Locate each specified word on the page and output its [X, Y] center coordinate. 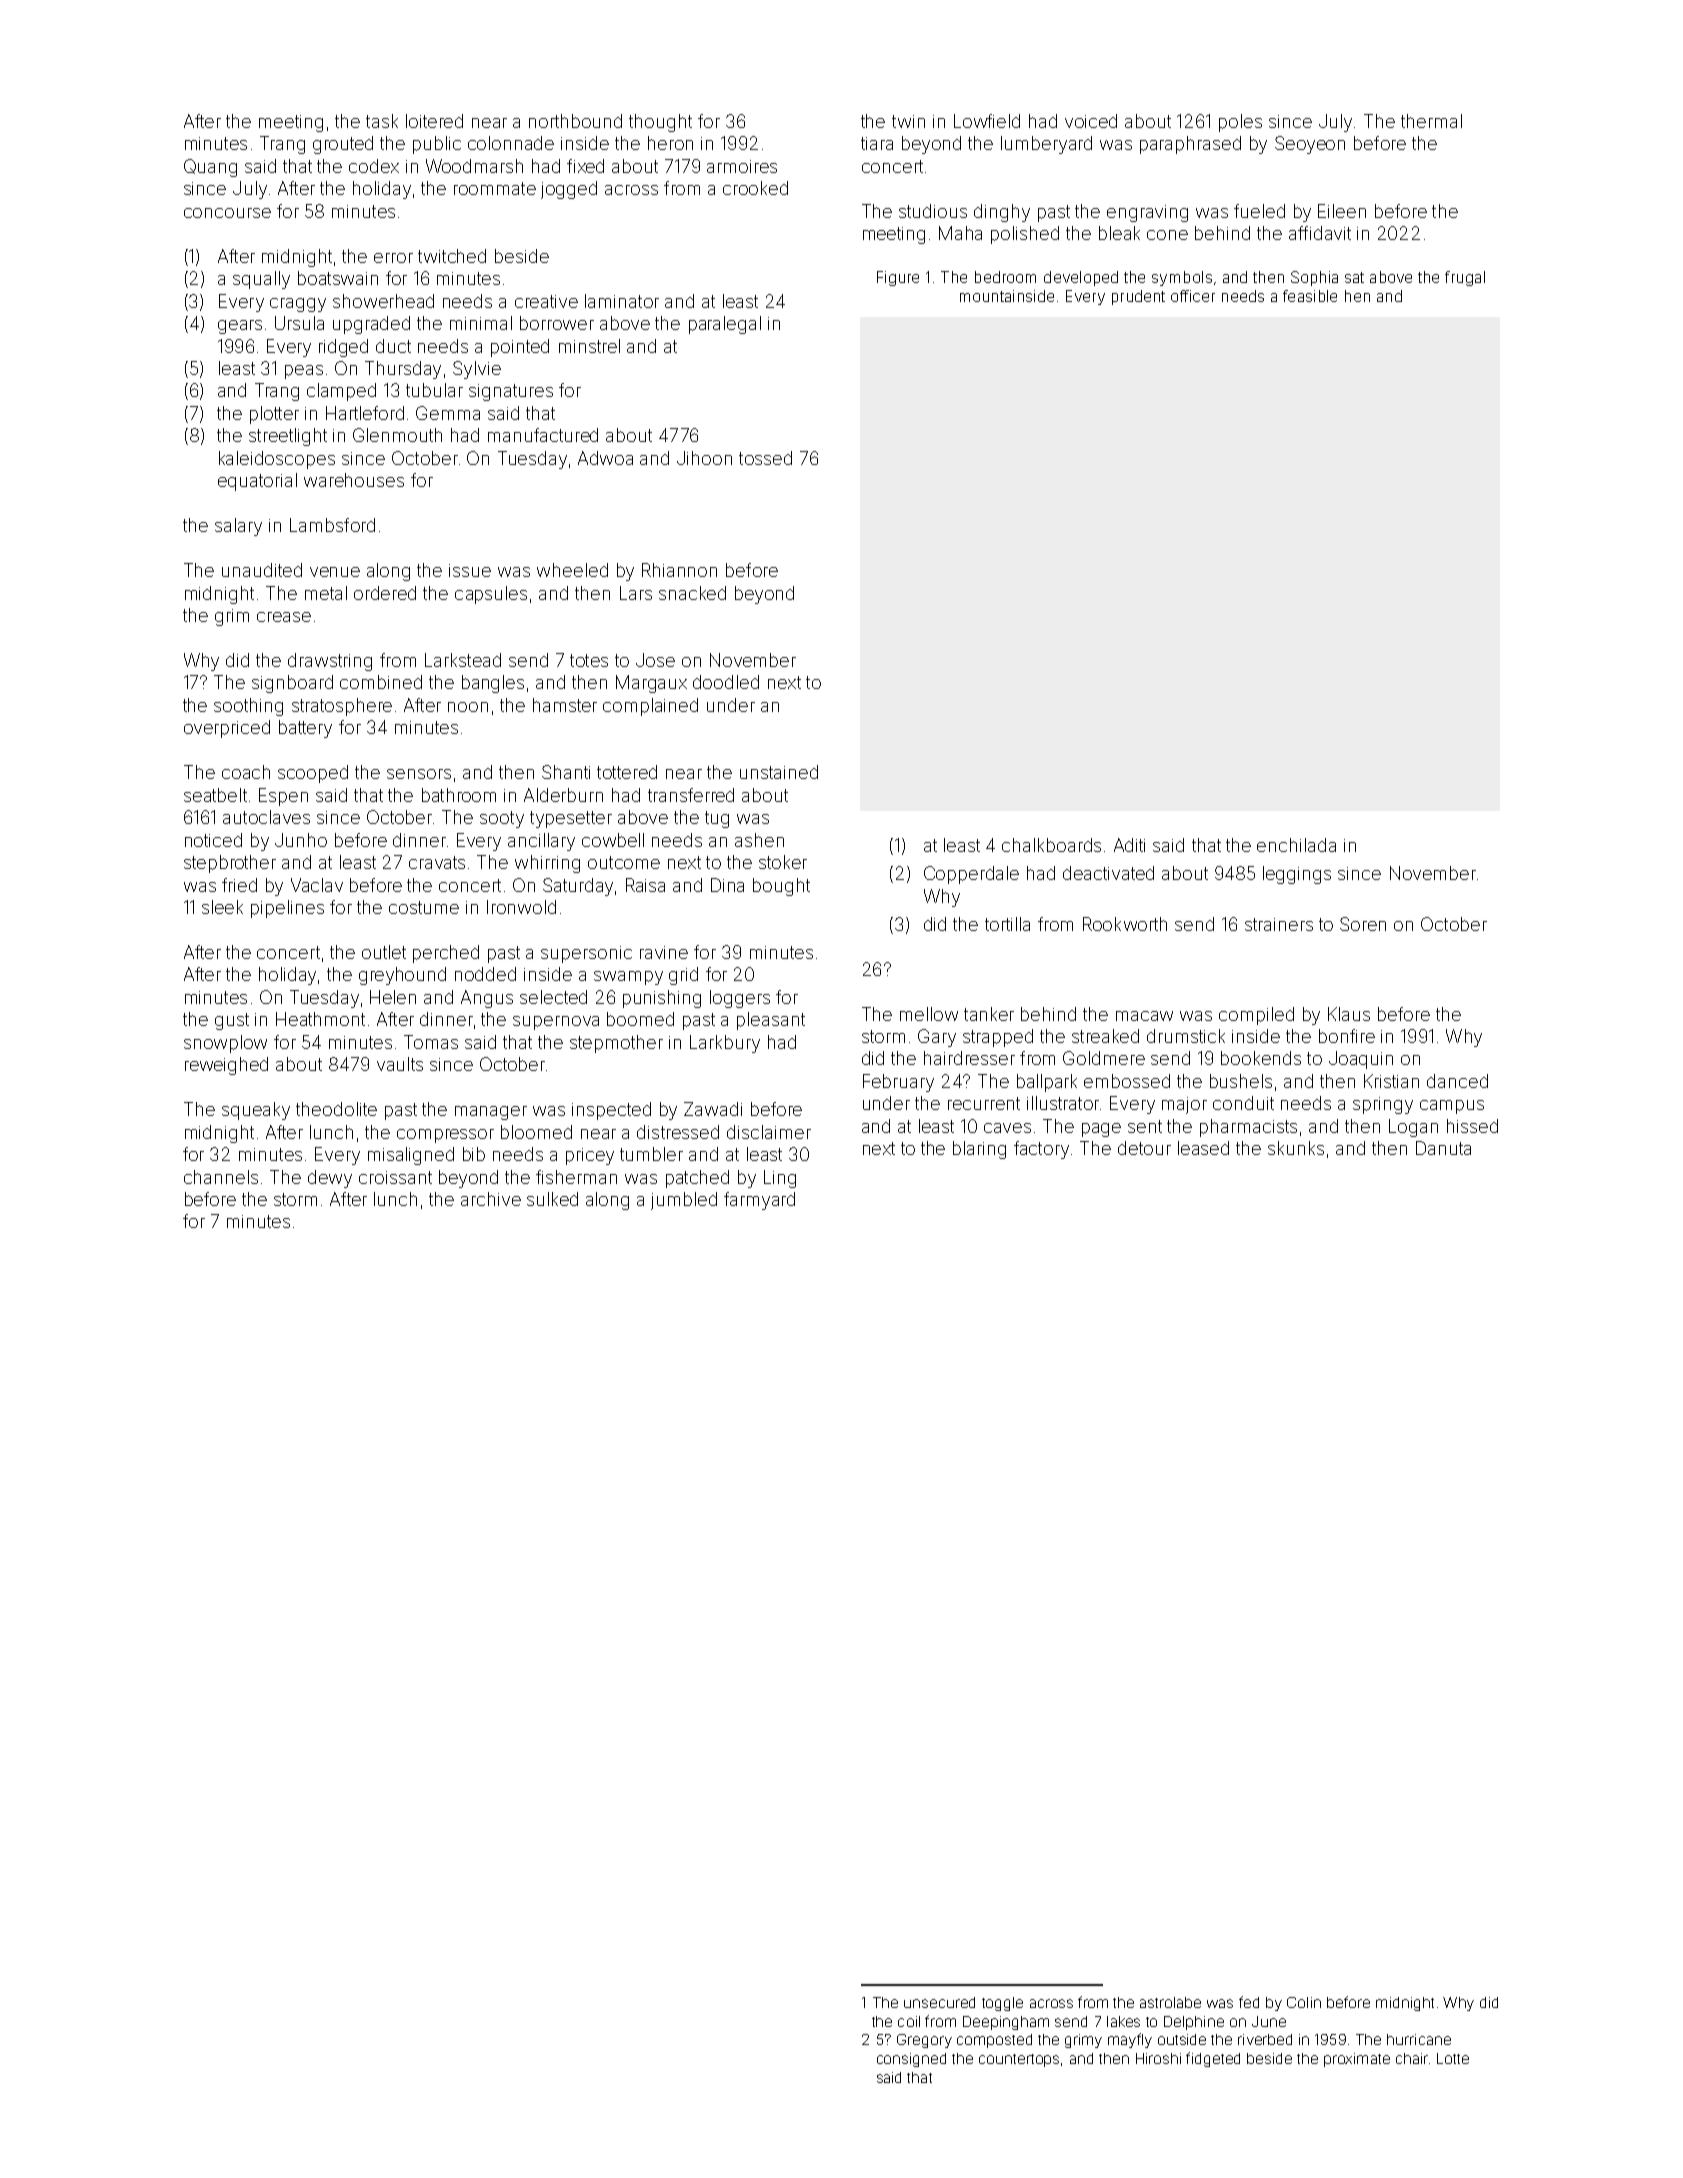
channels [221, 1177]
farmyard [759, 1201]
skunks [1296, 1148]
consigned [911, 2060]
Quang [210, 168]
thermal [1431, 121]
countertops [1019, 2060]
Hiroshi [1158, 2058]
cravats [437, 862]
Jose [655, 660]
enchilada [1296, 845]
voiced [1091, 121]
